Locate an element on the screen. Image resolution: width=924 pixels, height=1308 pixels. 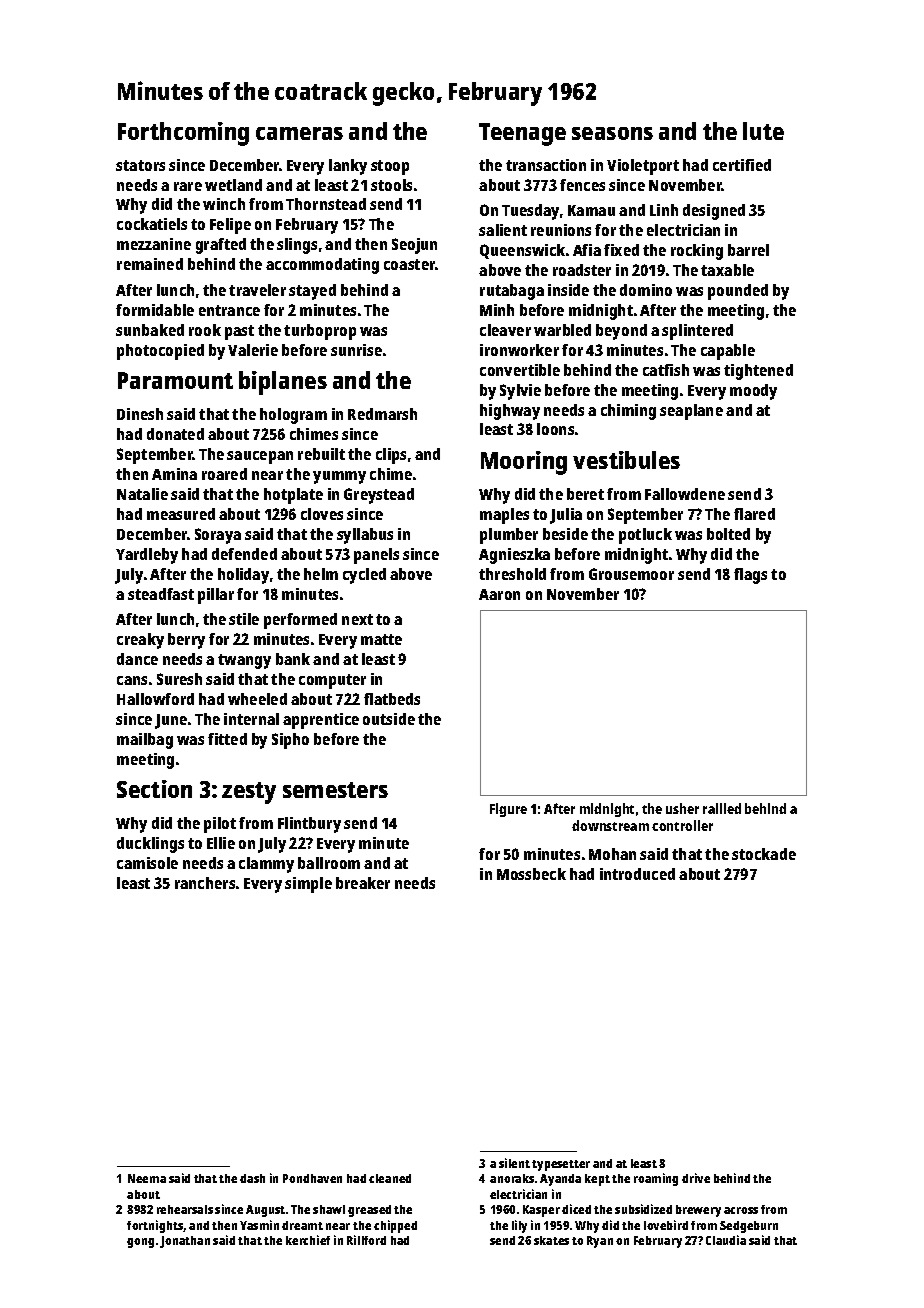
stoop is located at coordinates (390, 167).
